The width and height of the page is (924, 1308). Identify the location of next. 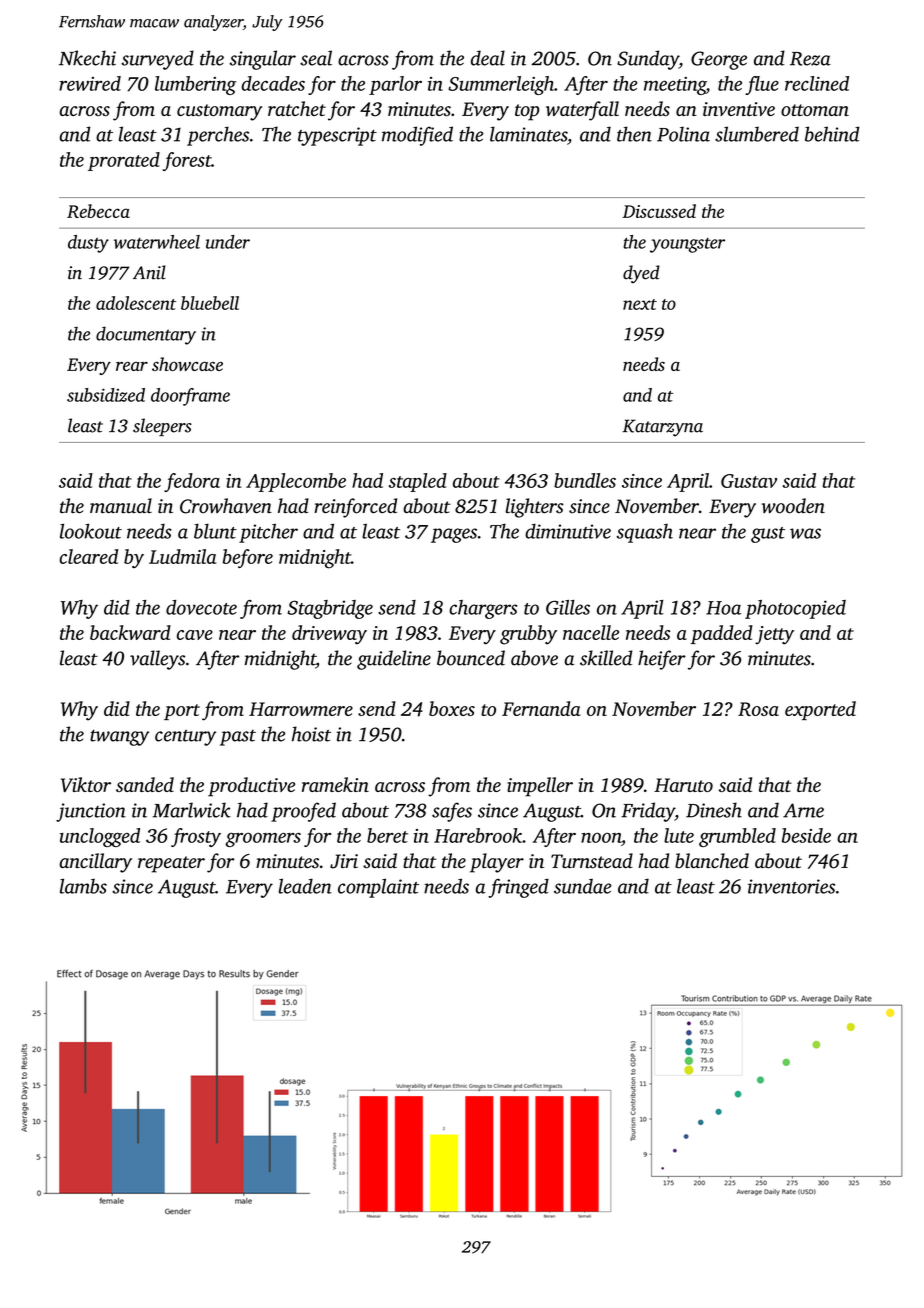
(640, 304).
